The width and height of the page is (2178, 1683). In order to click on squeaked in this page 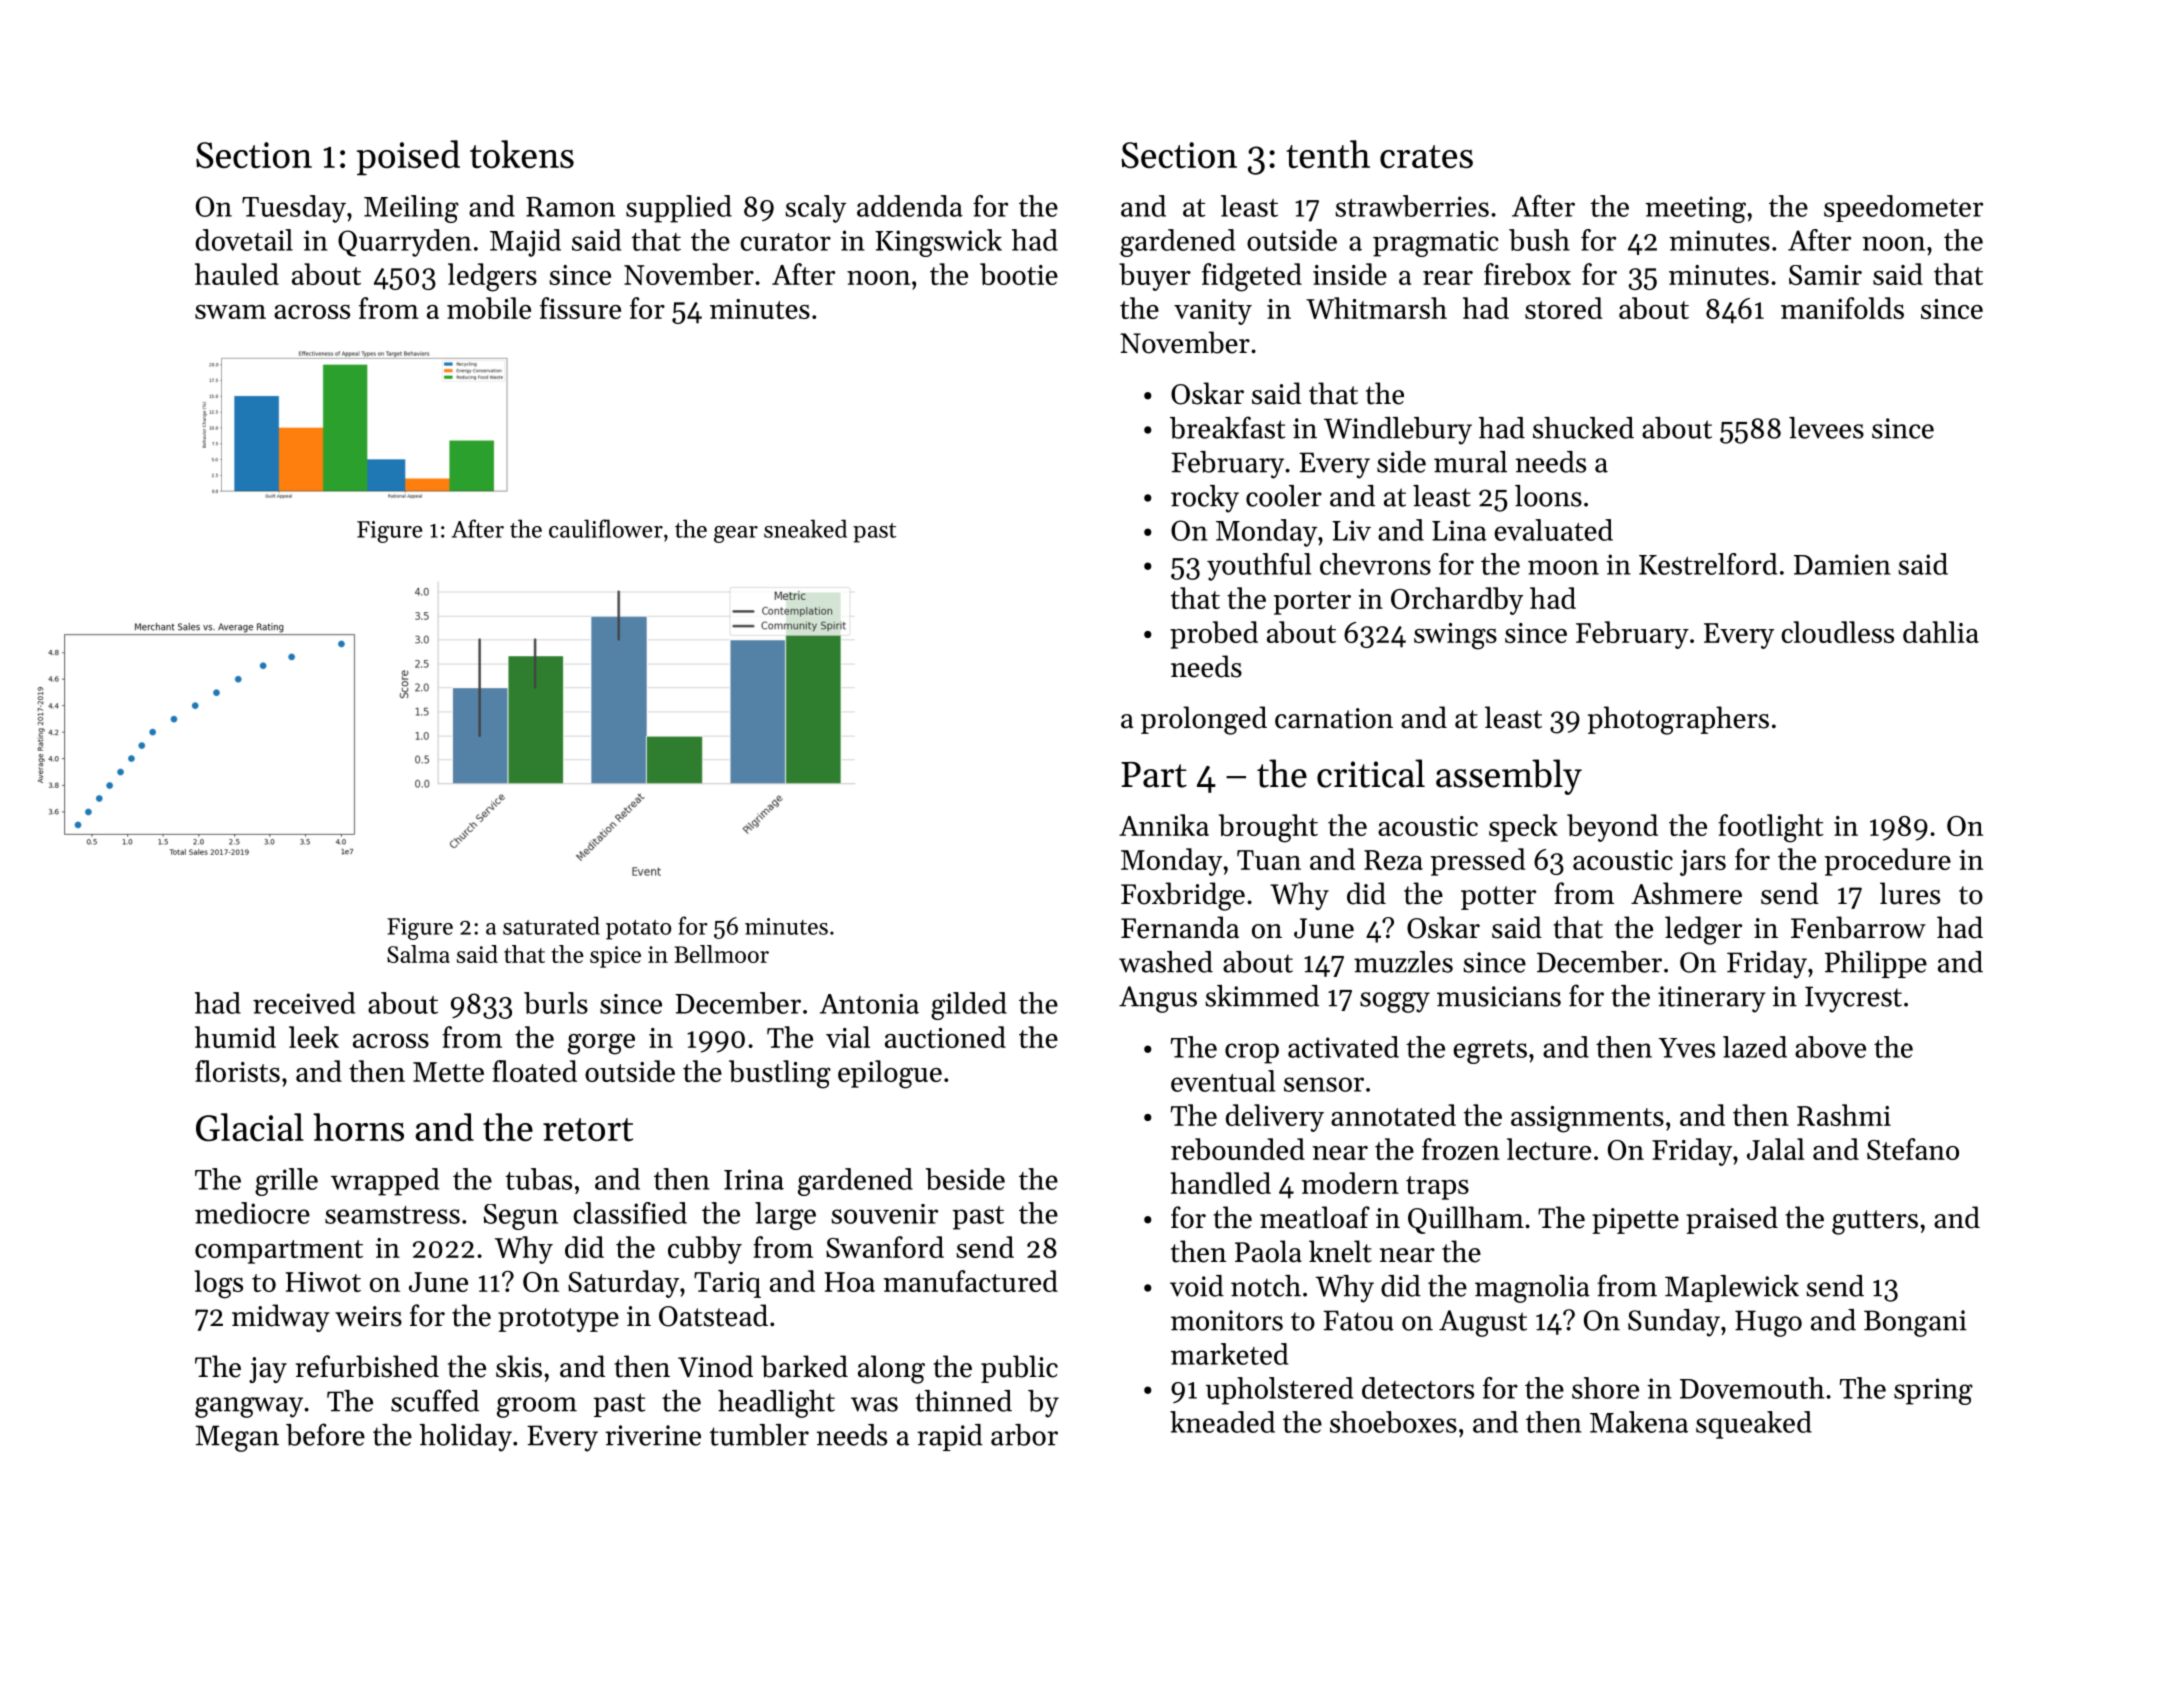, I will do `click(1754, 1425)`.
